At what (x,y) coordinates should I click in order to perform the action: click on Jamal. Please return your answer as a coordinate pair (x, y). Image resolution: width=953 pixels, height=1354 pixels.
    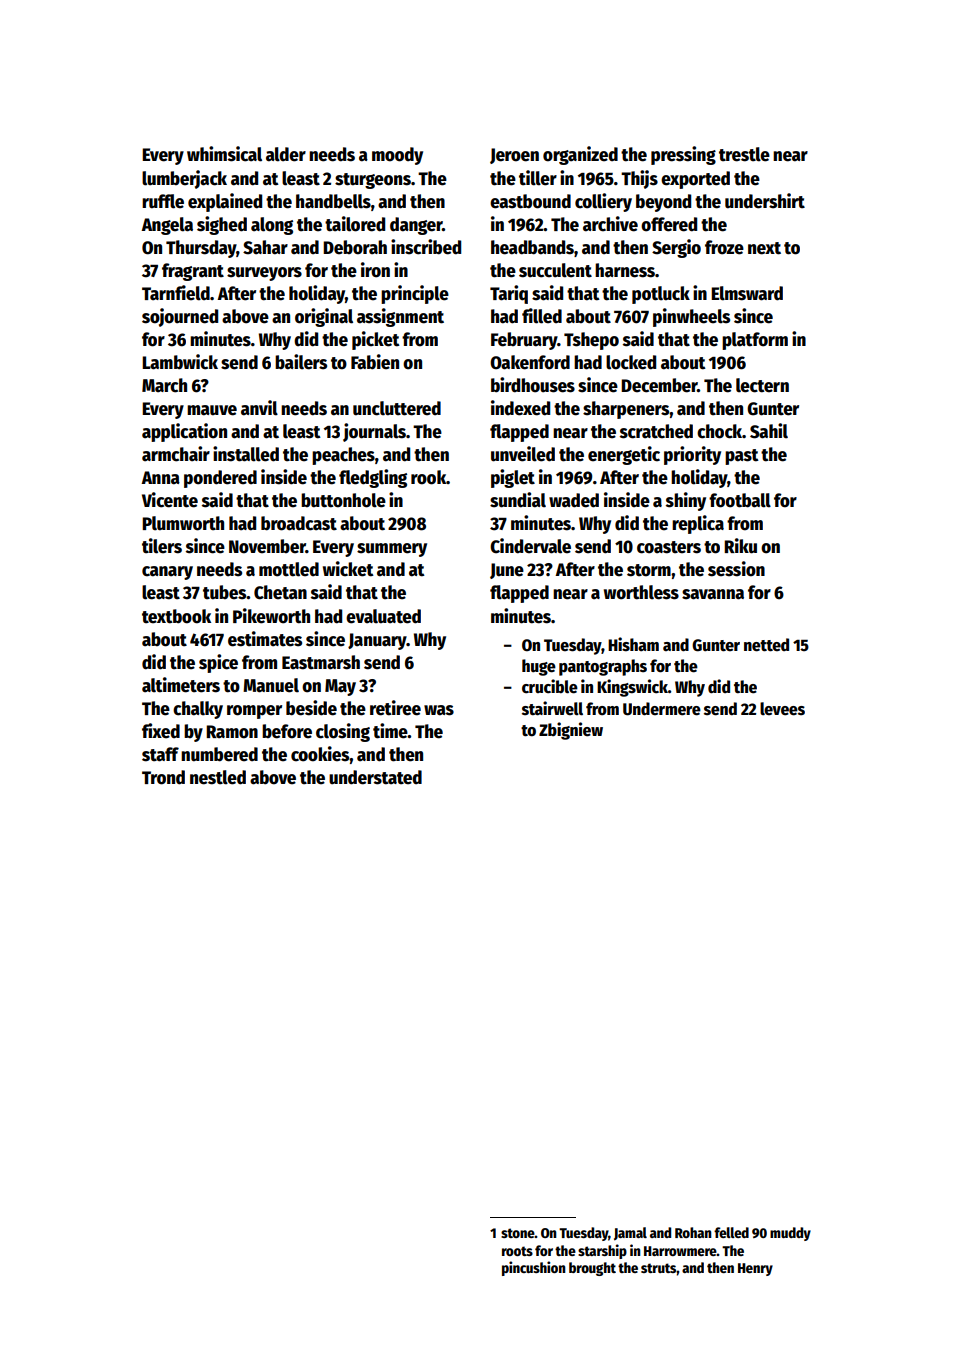
    Looking at the image, I should click on (630, 1234).
